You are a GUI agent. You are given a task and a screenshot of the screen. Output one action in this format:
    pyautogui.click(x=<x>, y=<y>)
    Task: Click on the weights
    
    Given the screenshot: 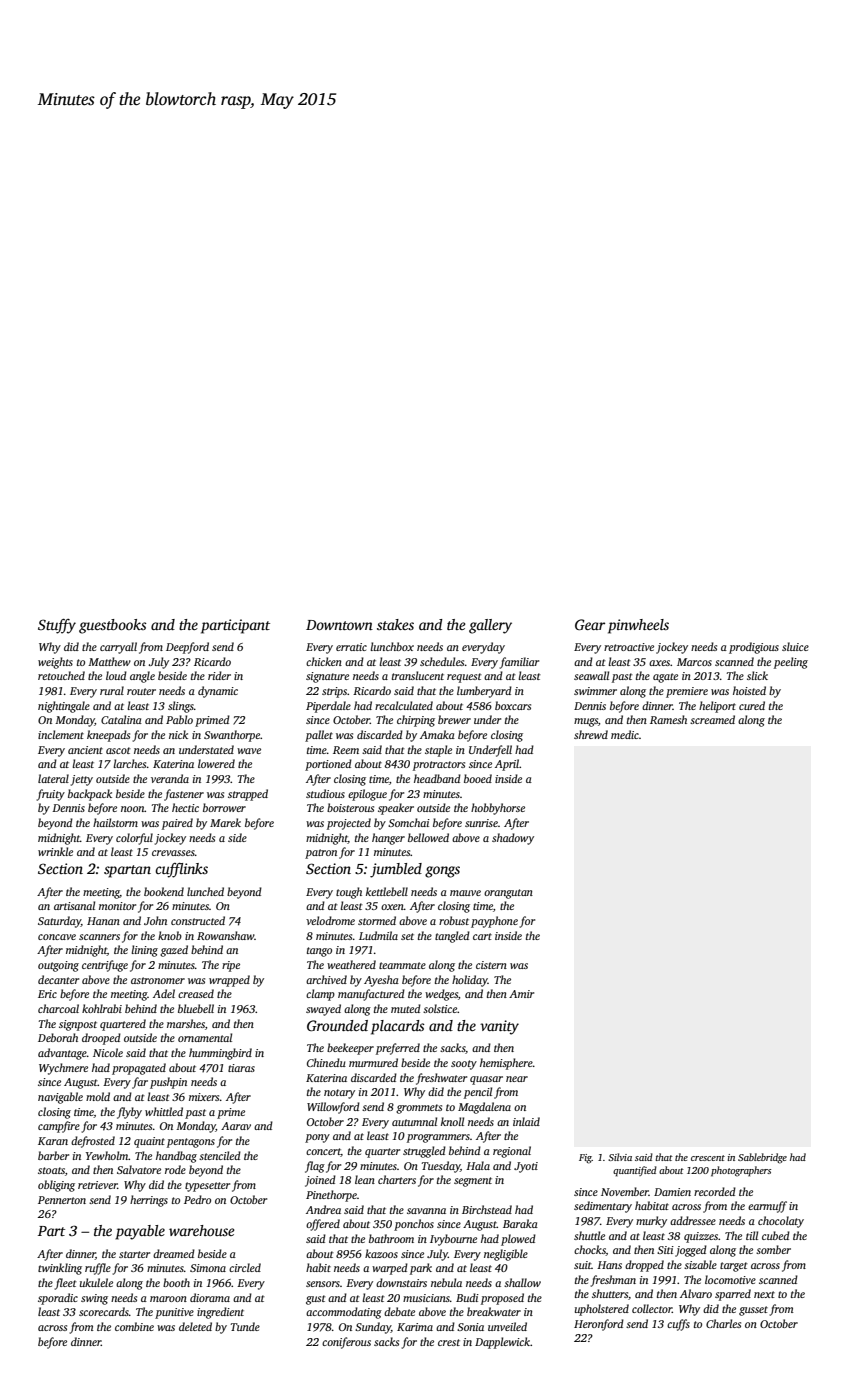 What is the action you would take?
    pyautogui.click(x=55, y=663)
